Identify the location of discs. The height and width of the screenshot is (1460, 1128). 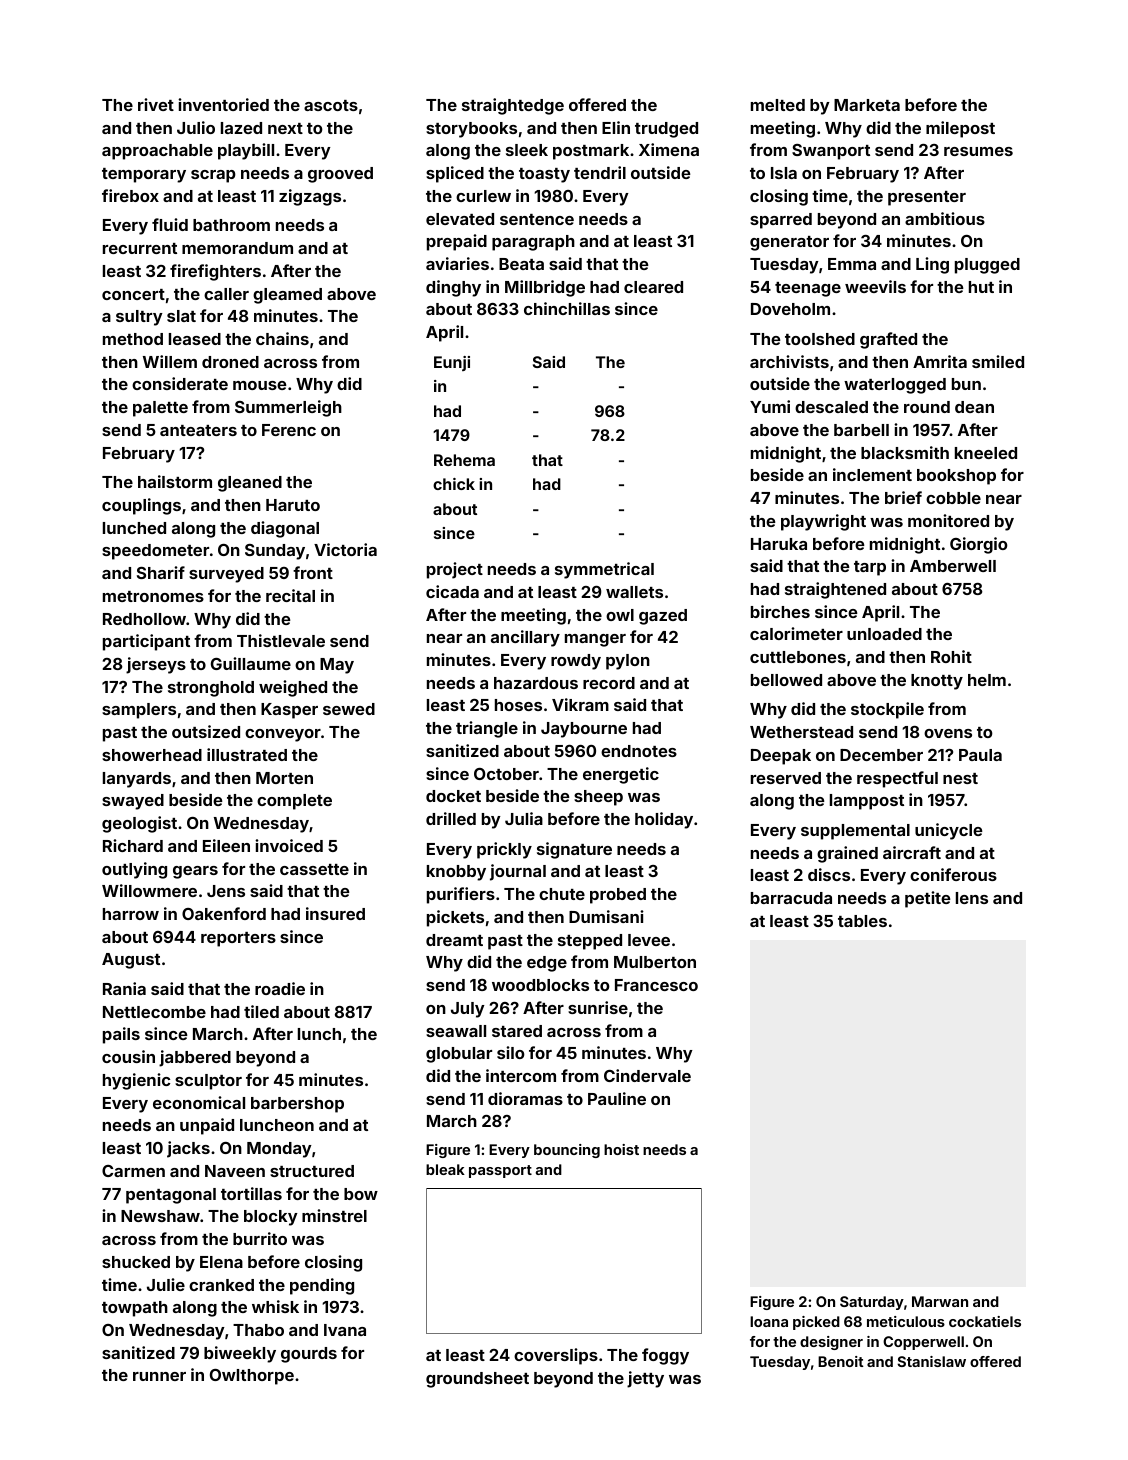
(829, 874).
